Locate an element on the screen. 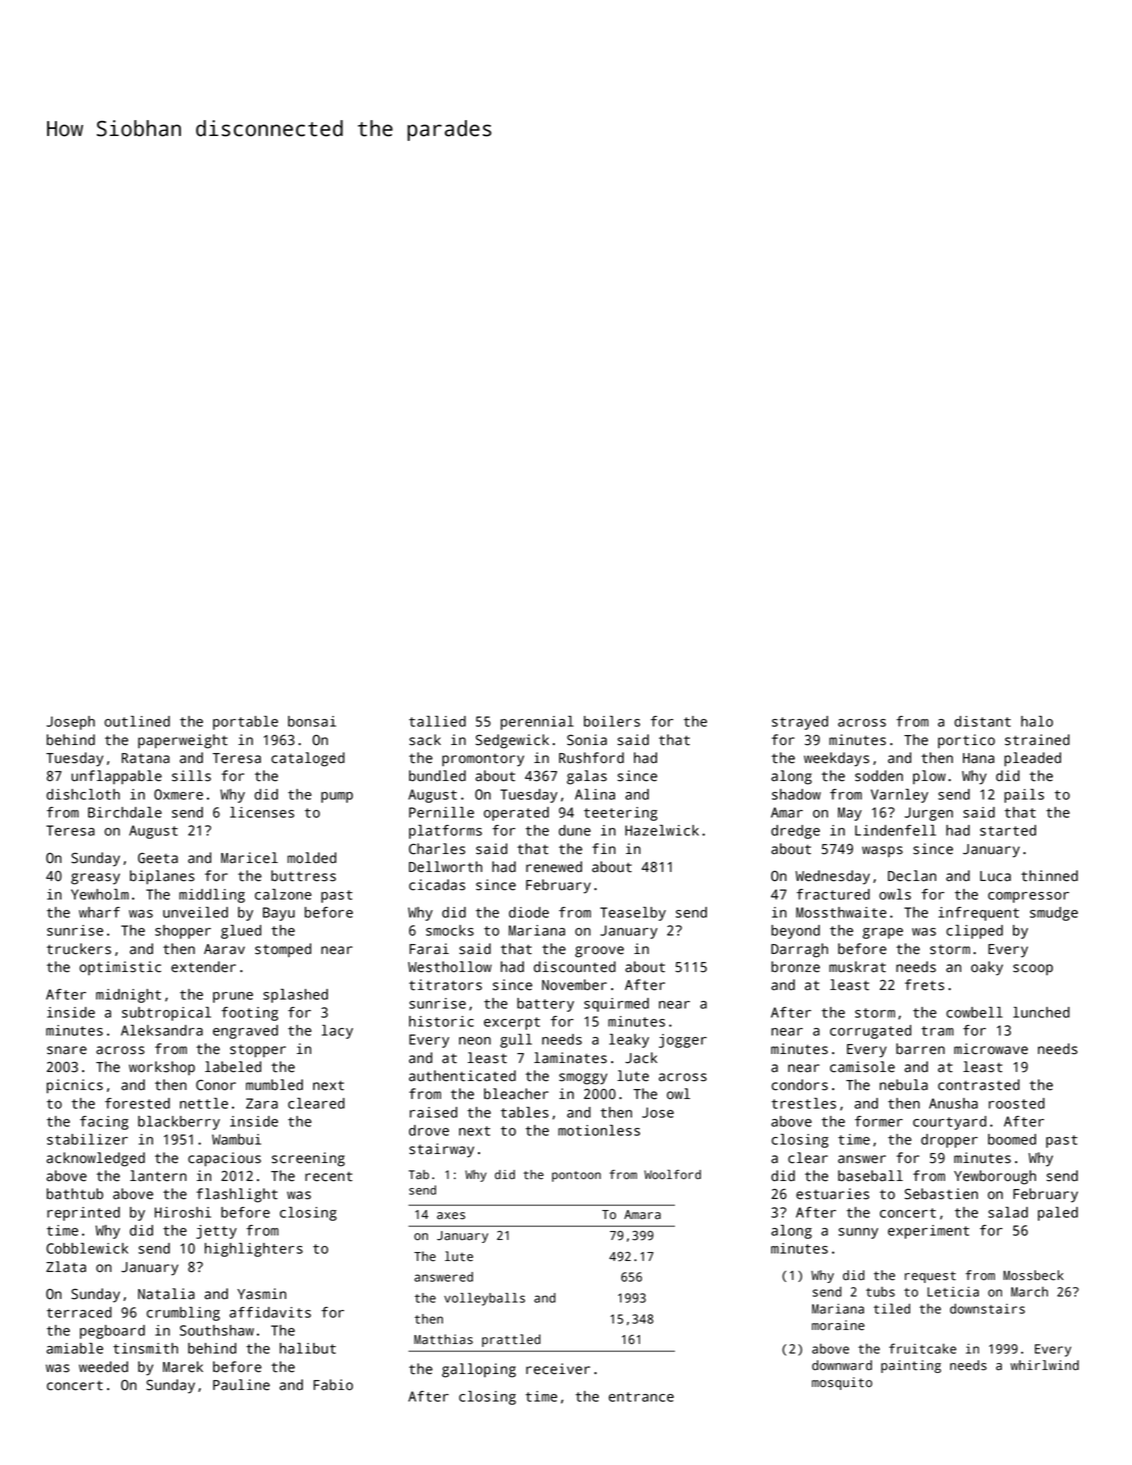 This screenshot has height=1465, width=1132. truckers is located at coordinates (79, 949).
